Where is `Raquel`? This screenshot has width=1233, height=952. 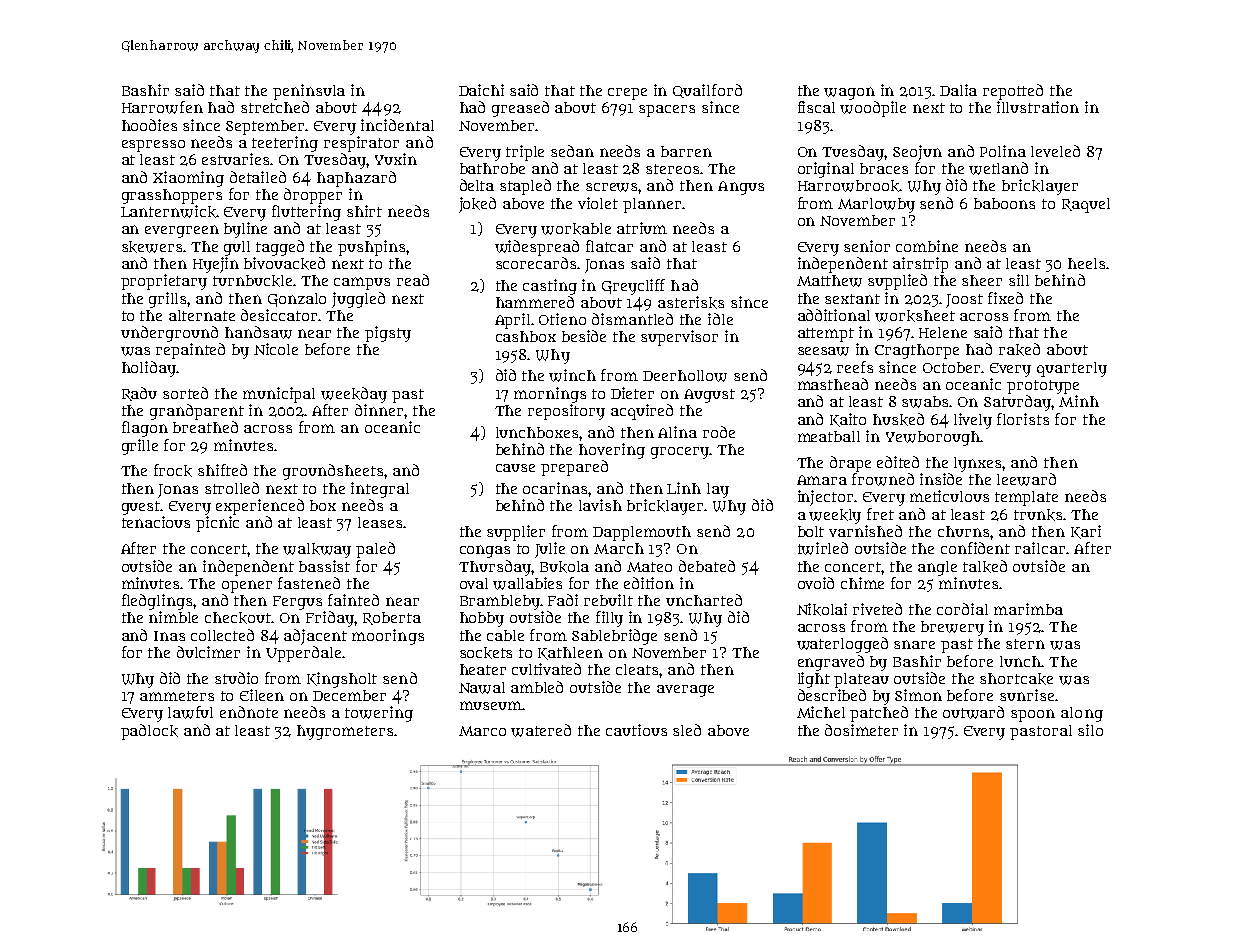 Raquel is located at coordinates (1086, 205).
